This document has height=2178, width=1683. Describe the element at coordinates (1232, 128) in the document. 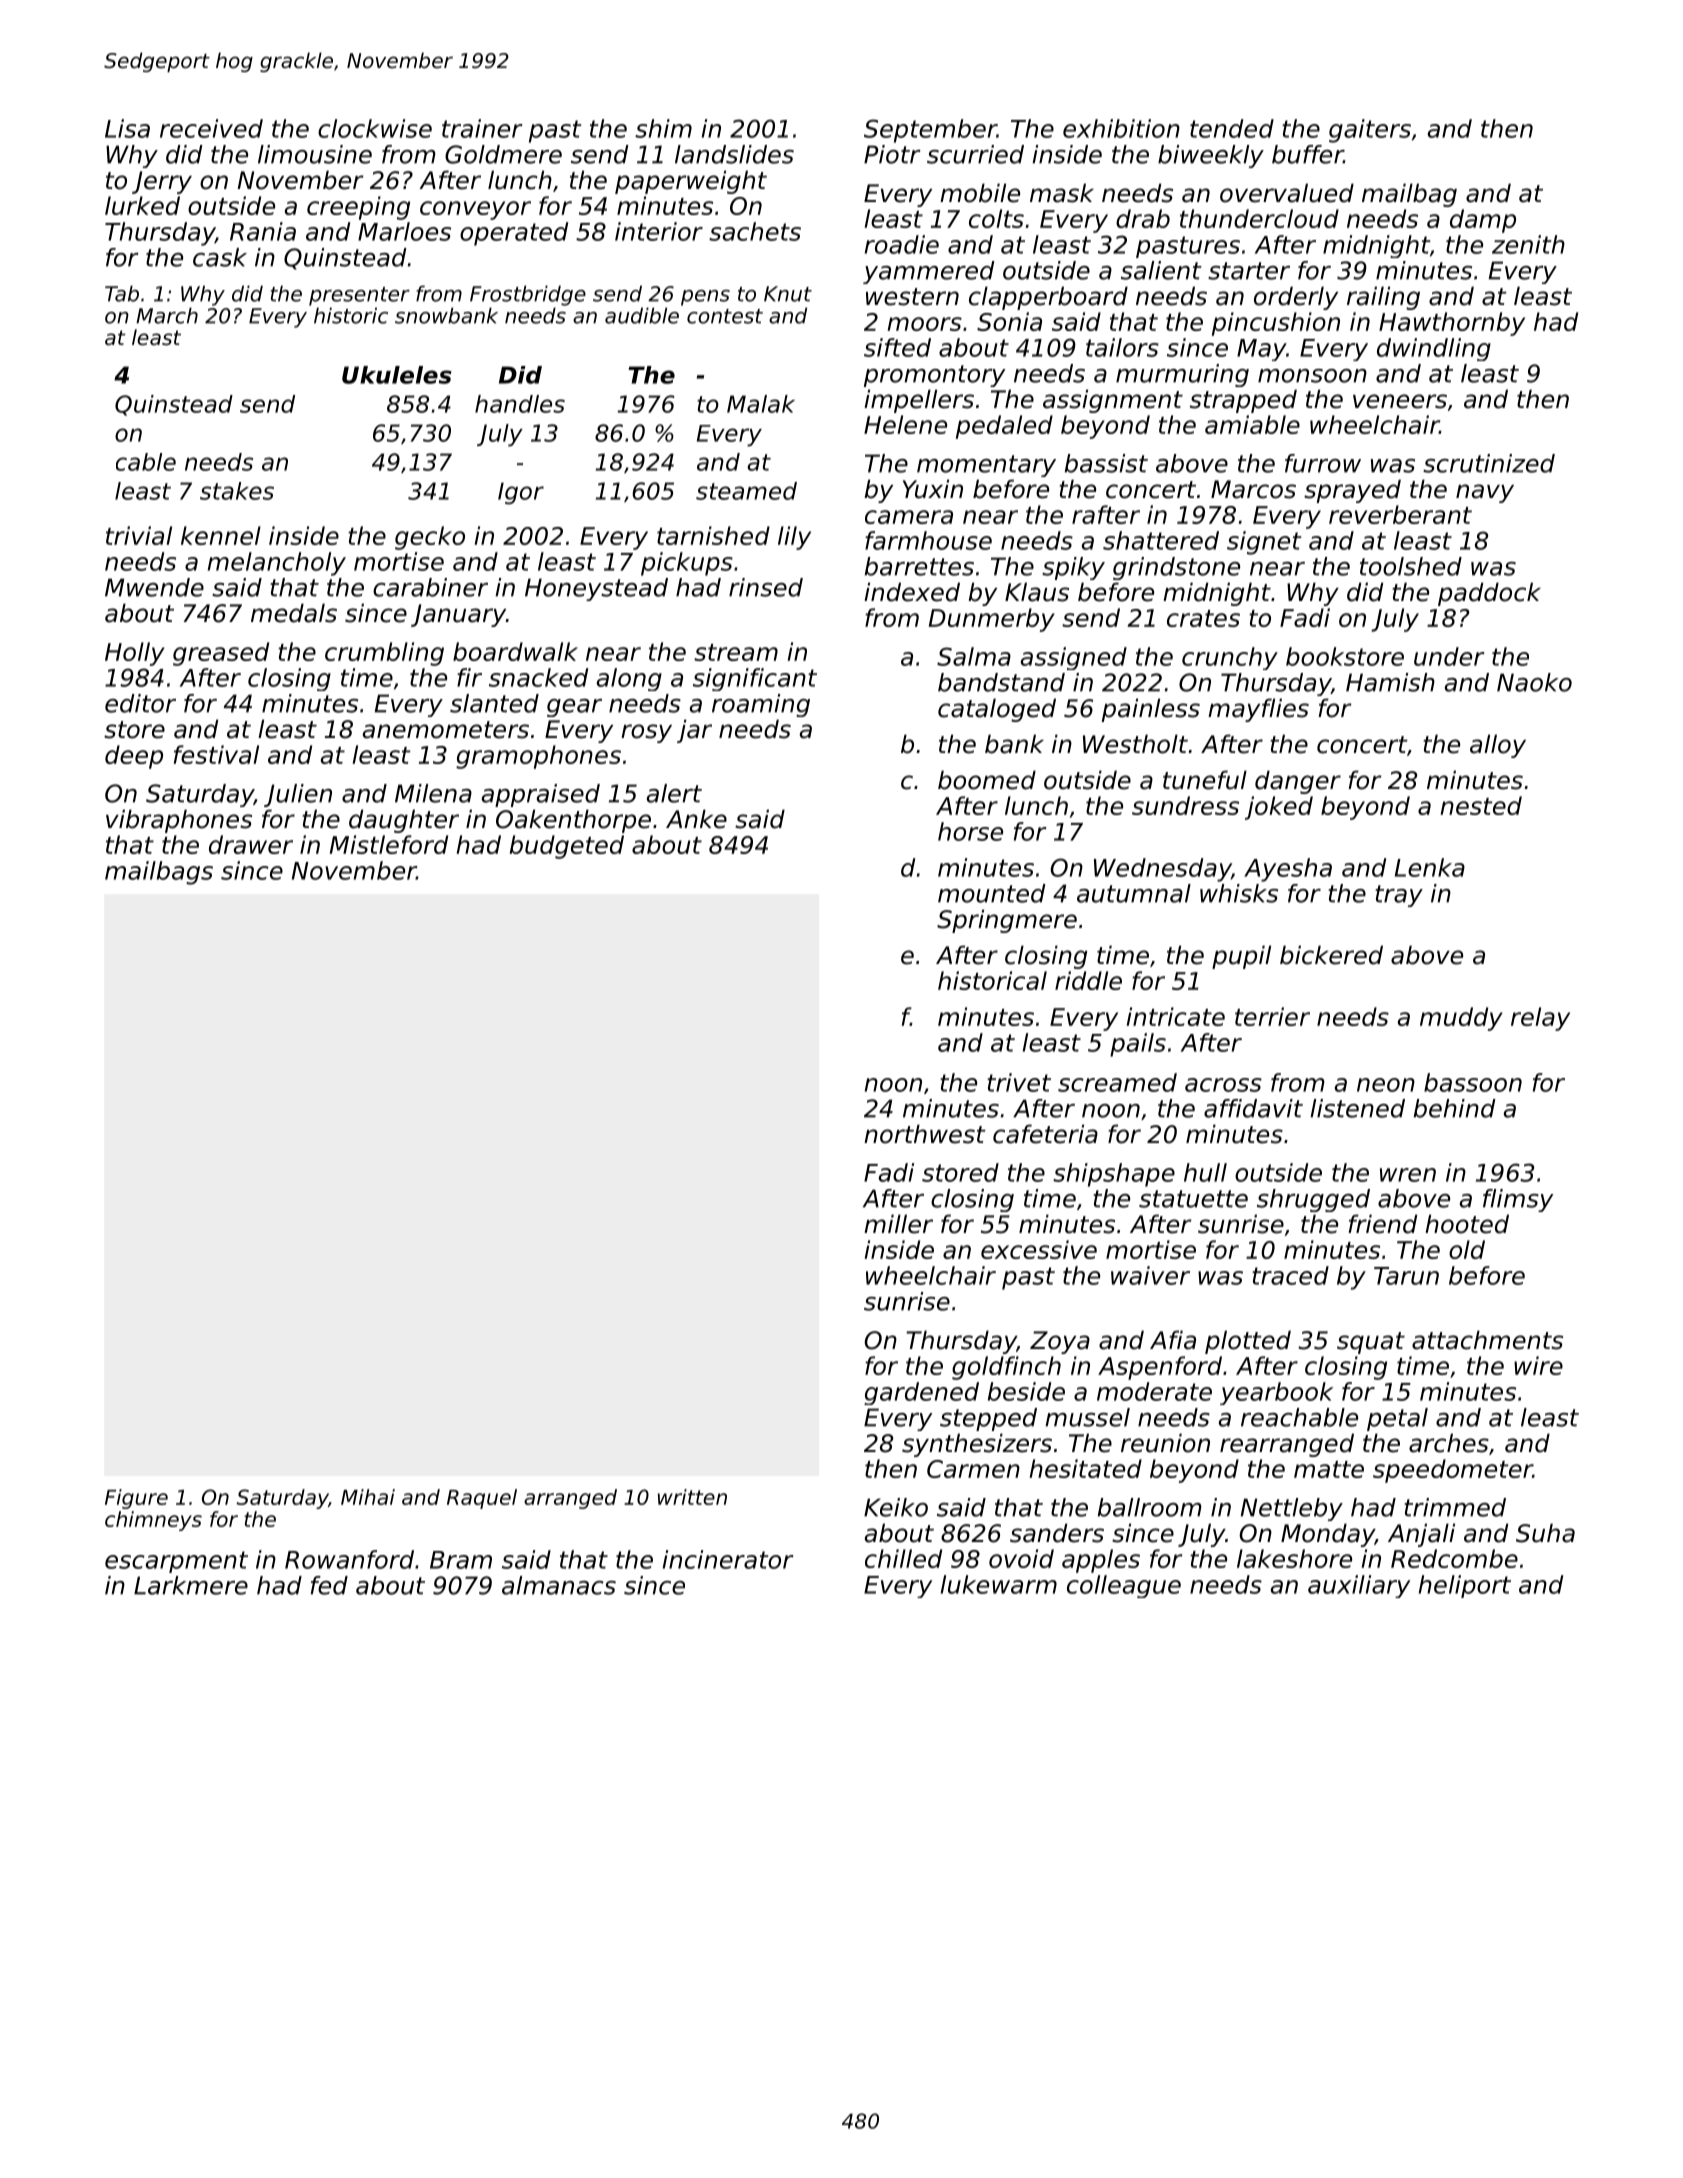

I see `tended` at that location.
